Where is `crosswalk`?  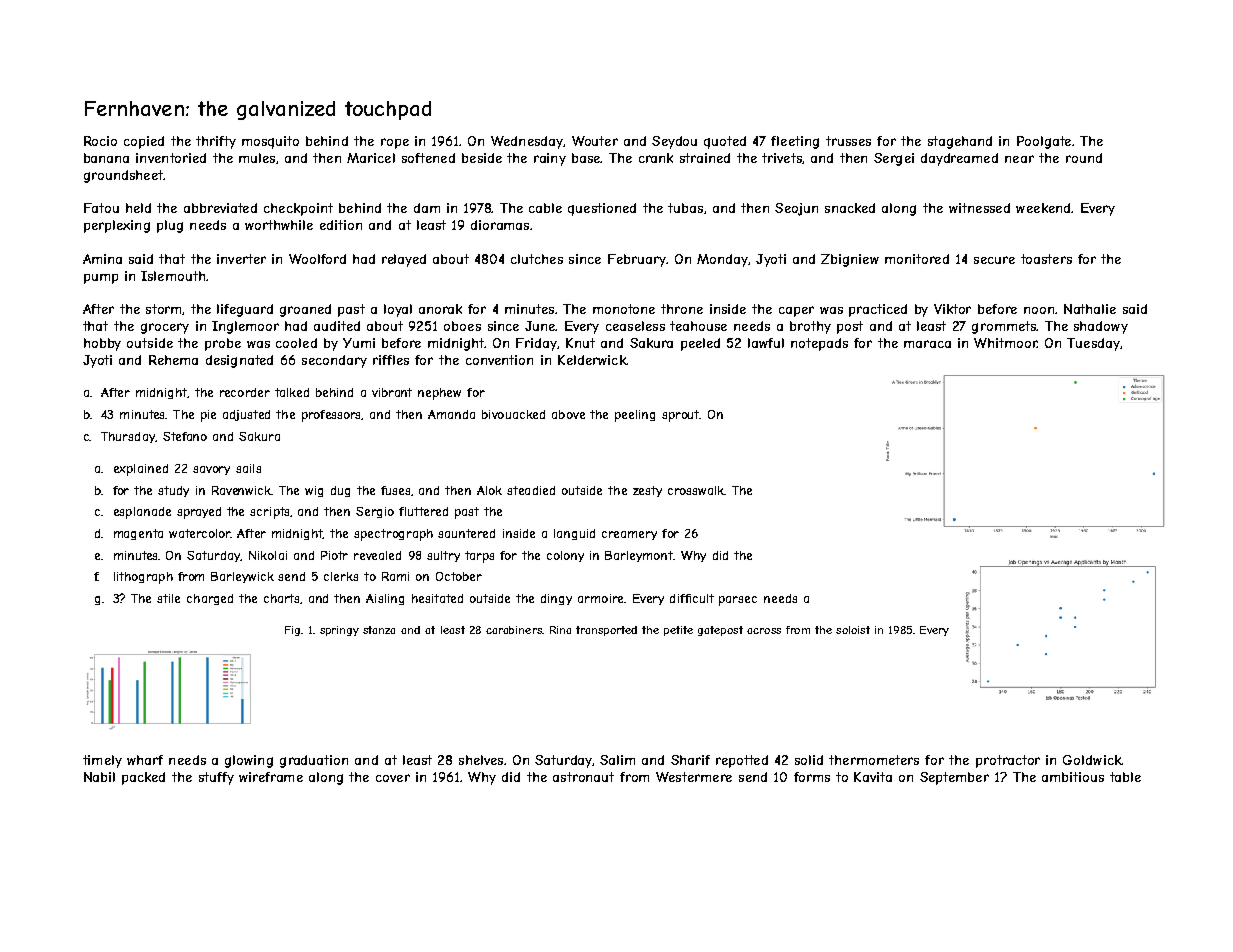
crosswalk is located at coordinates (696, 490).
